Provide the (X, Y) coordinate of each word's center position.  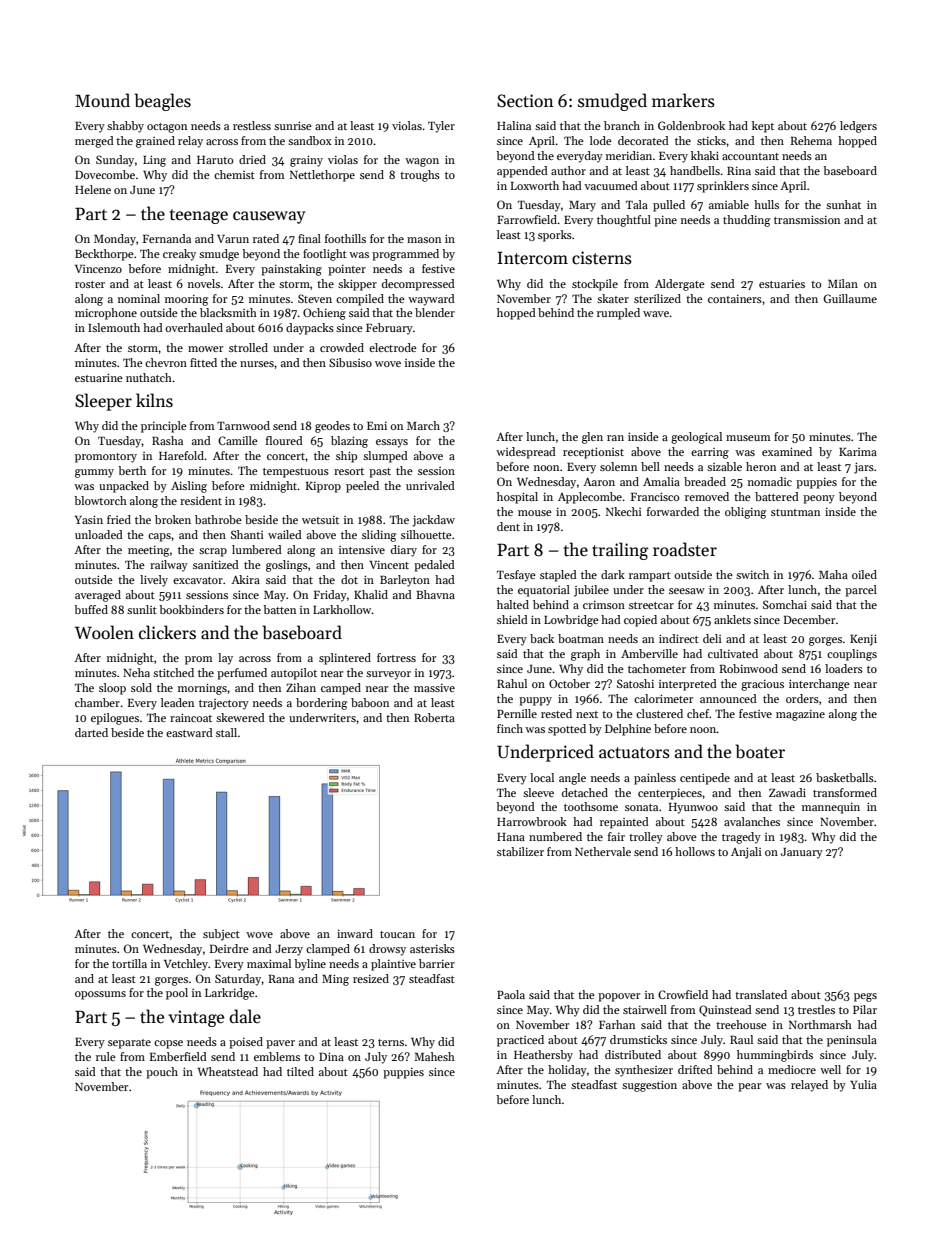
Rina (739, 171)
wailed (285, 534)
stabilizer (520, 851)
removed (707, 496)
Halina (514, 125)
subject (221, 935)
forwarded (673, 511)
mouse (535, 513)
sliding (379, 536)
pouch (162, 1073)
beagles (162, 102)
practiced (520, 1041)
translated (761, 994)
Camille (238, 440)
